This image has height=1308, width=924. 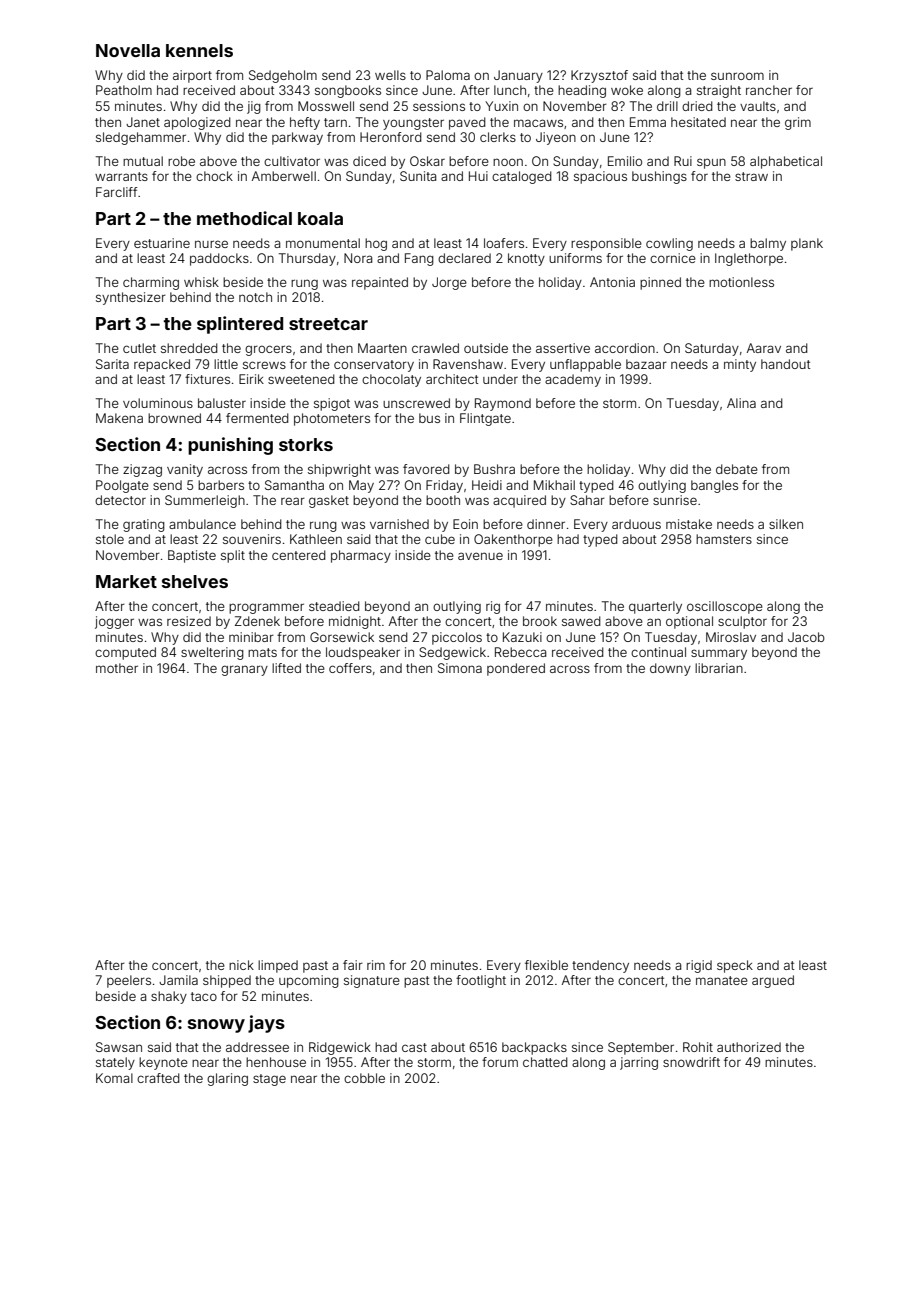 I want to click on Thursday, so click(x=307, y=259).
